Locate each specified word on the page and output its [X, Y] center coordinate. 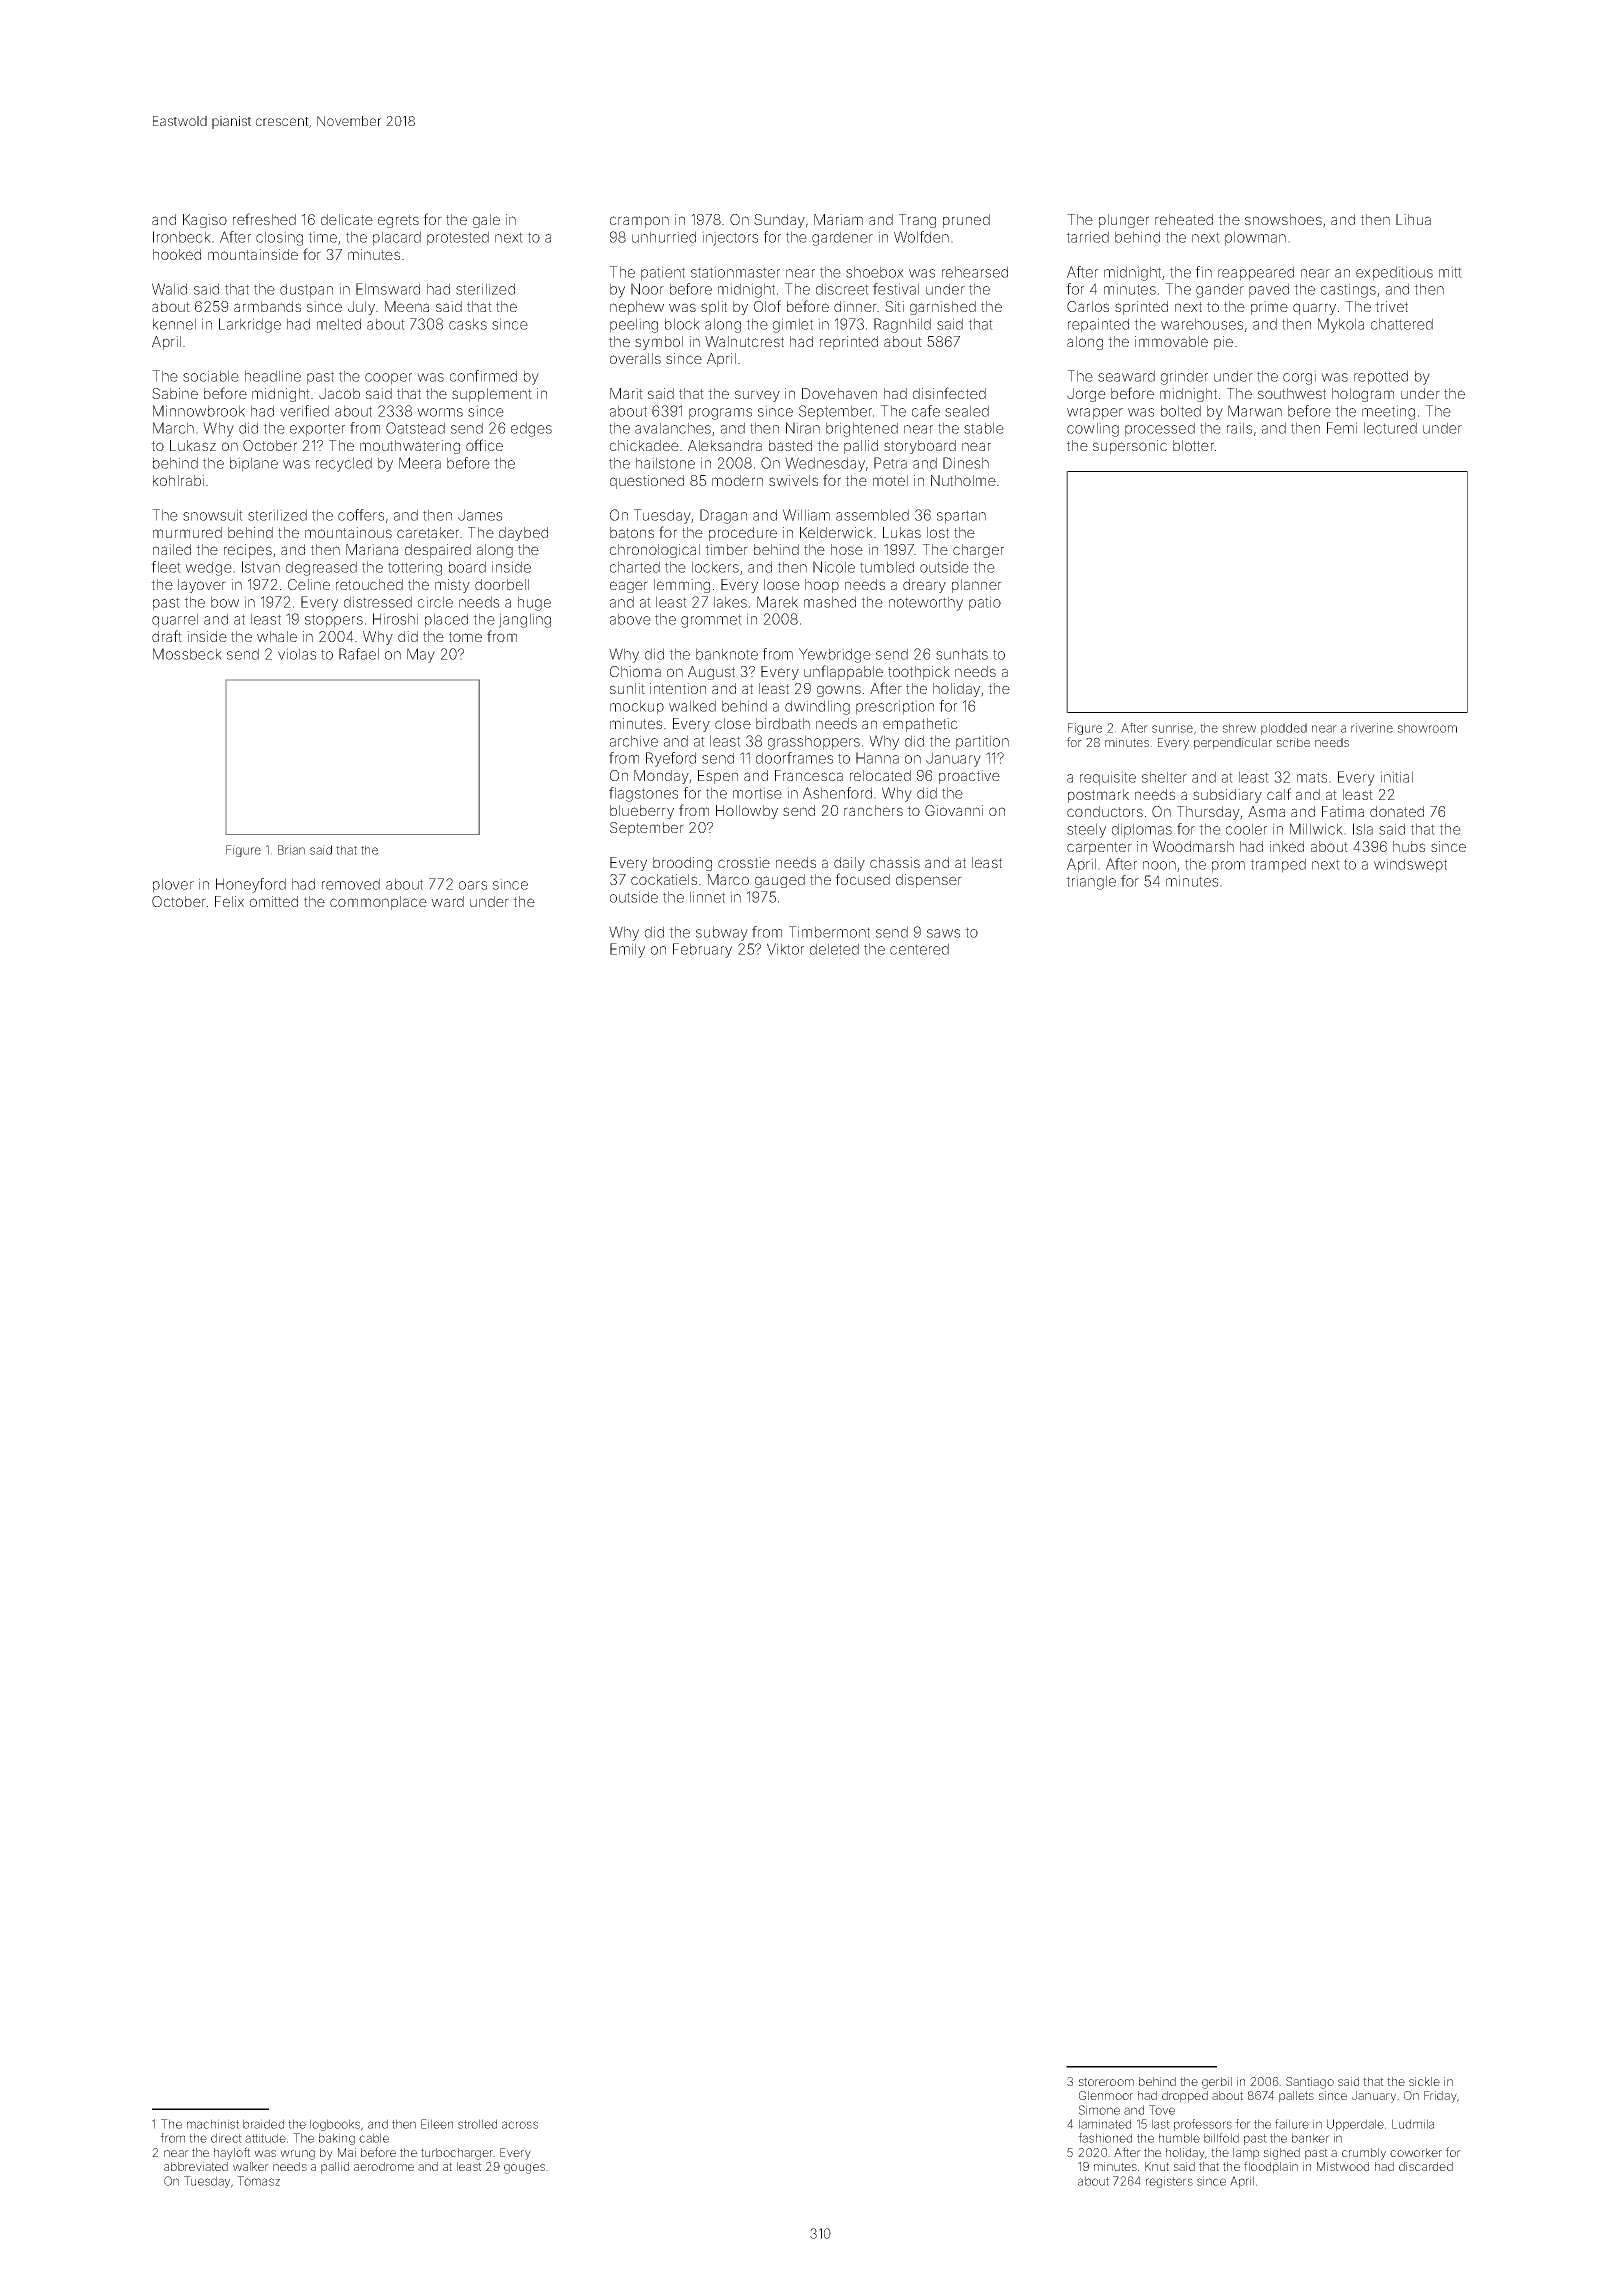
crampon [639, 222]
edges [531, 429]
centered [919, 949]
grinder [1184, 377]
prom [1228, 867]
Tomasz [258, 2181]
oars [473, 885]
